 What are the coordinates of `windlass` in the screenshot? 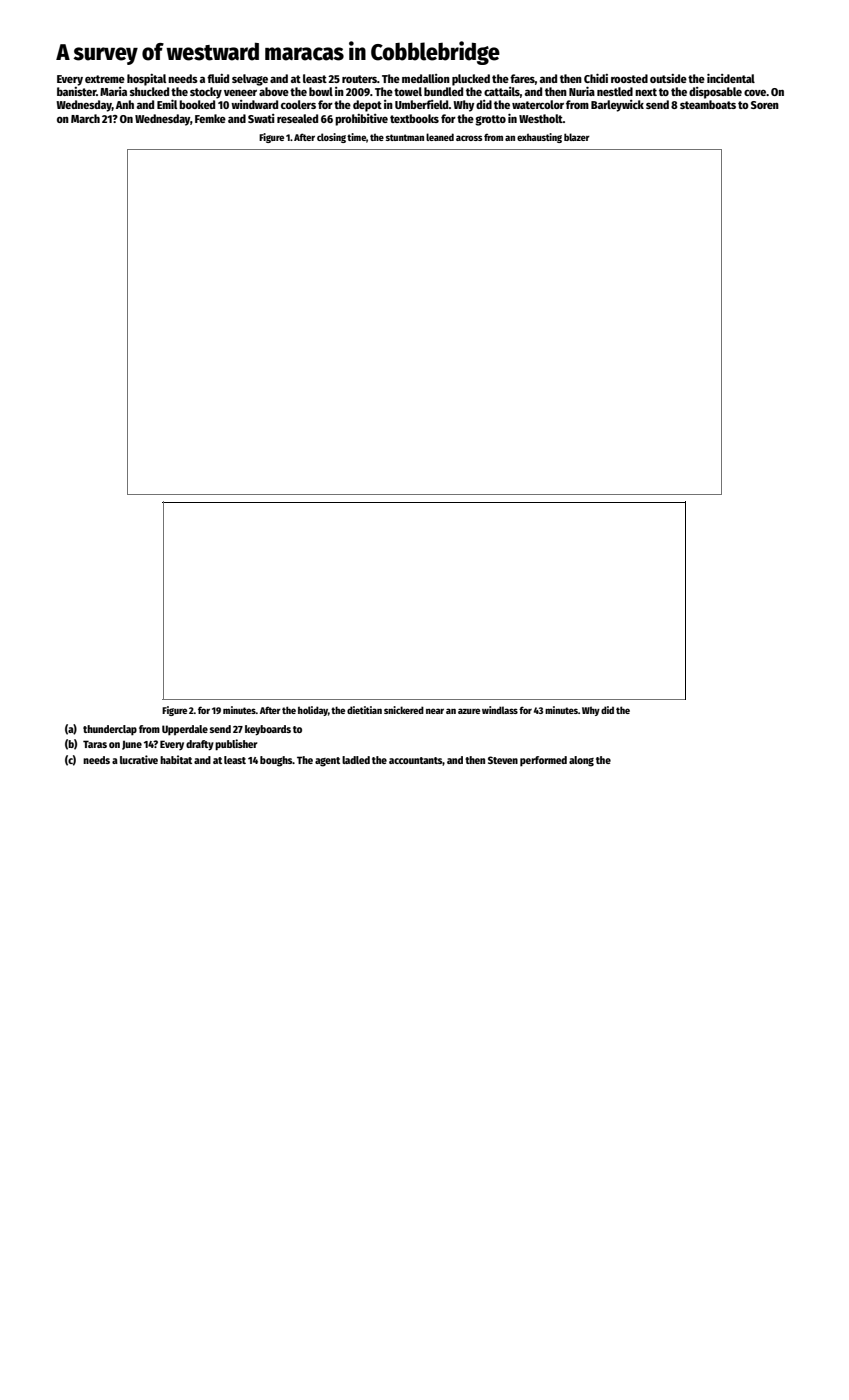 It's located at (500, 710).
